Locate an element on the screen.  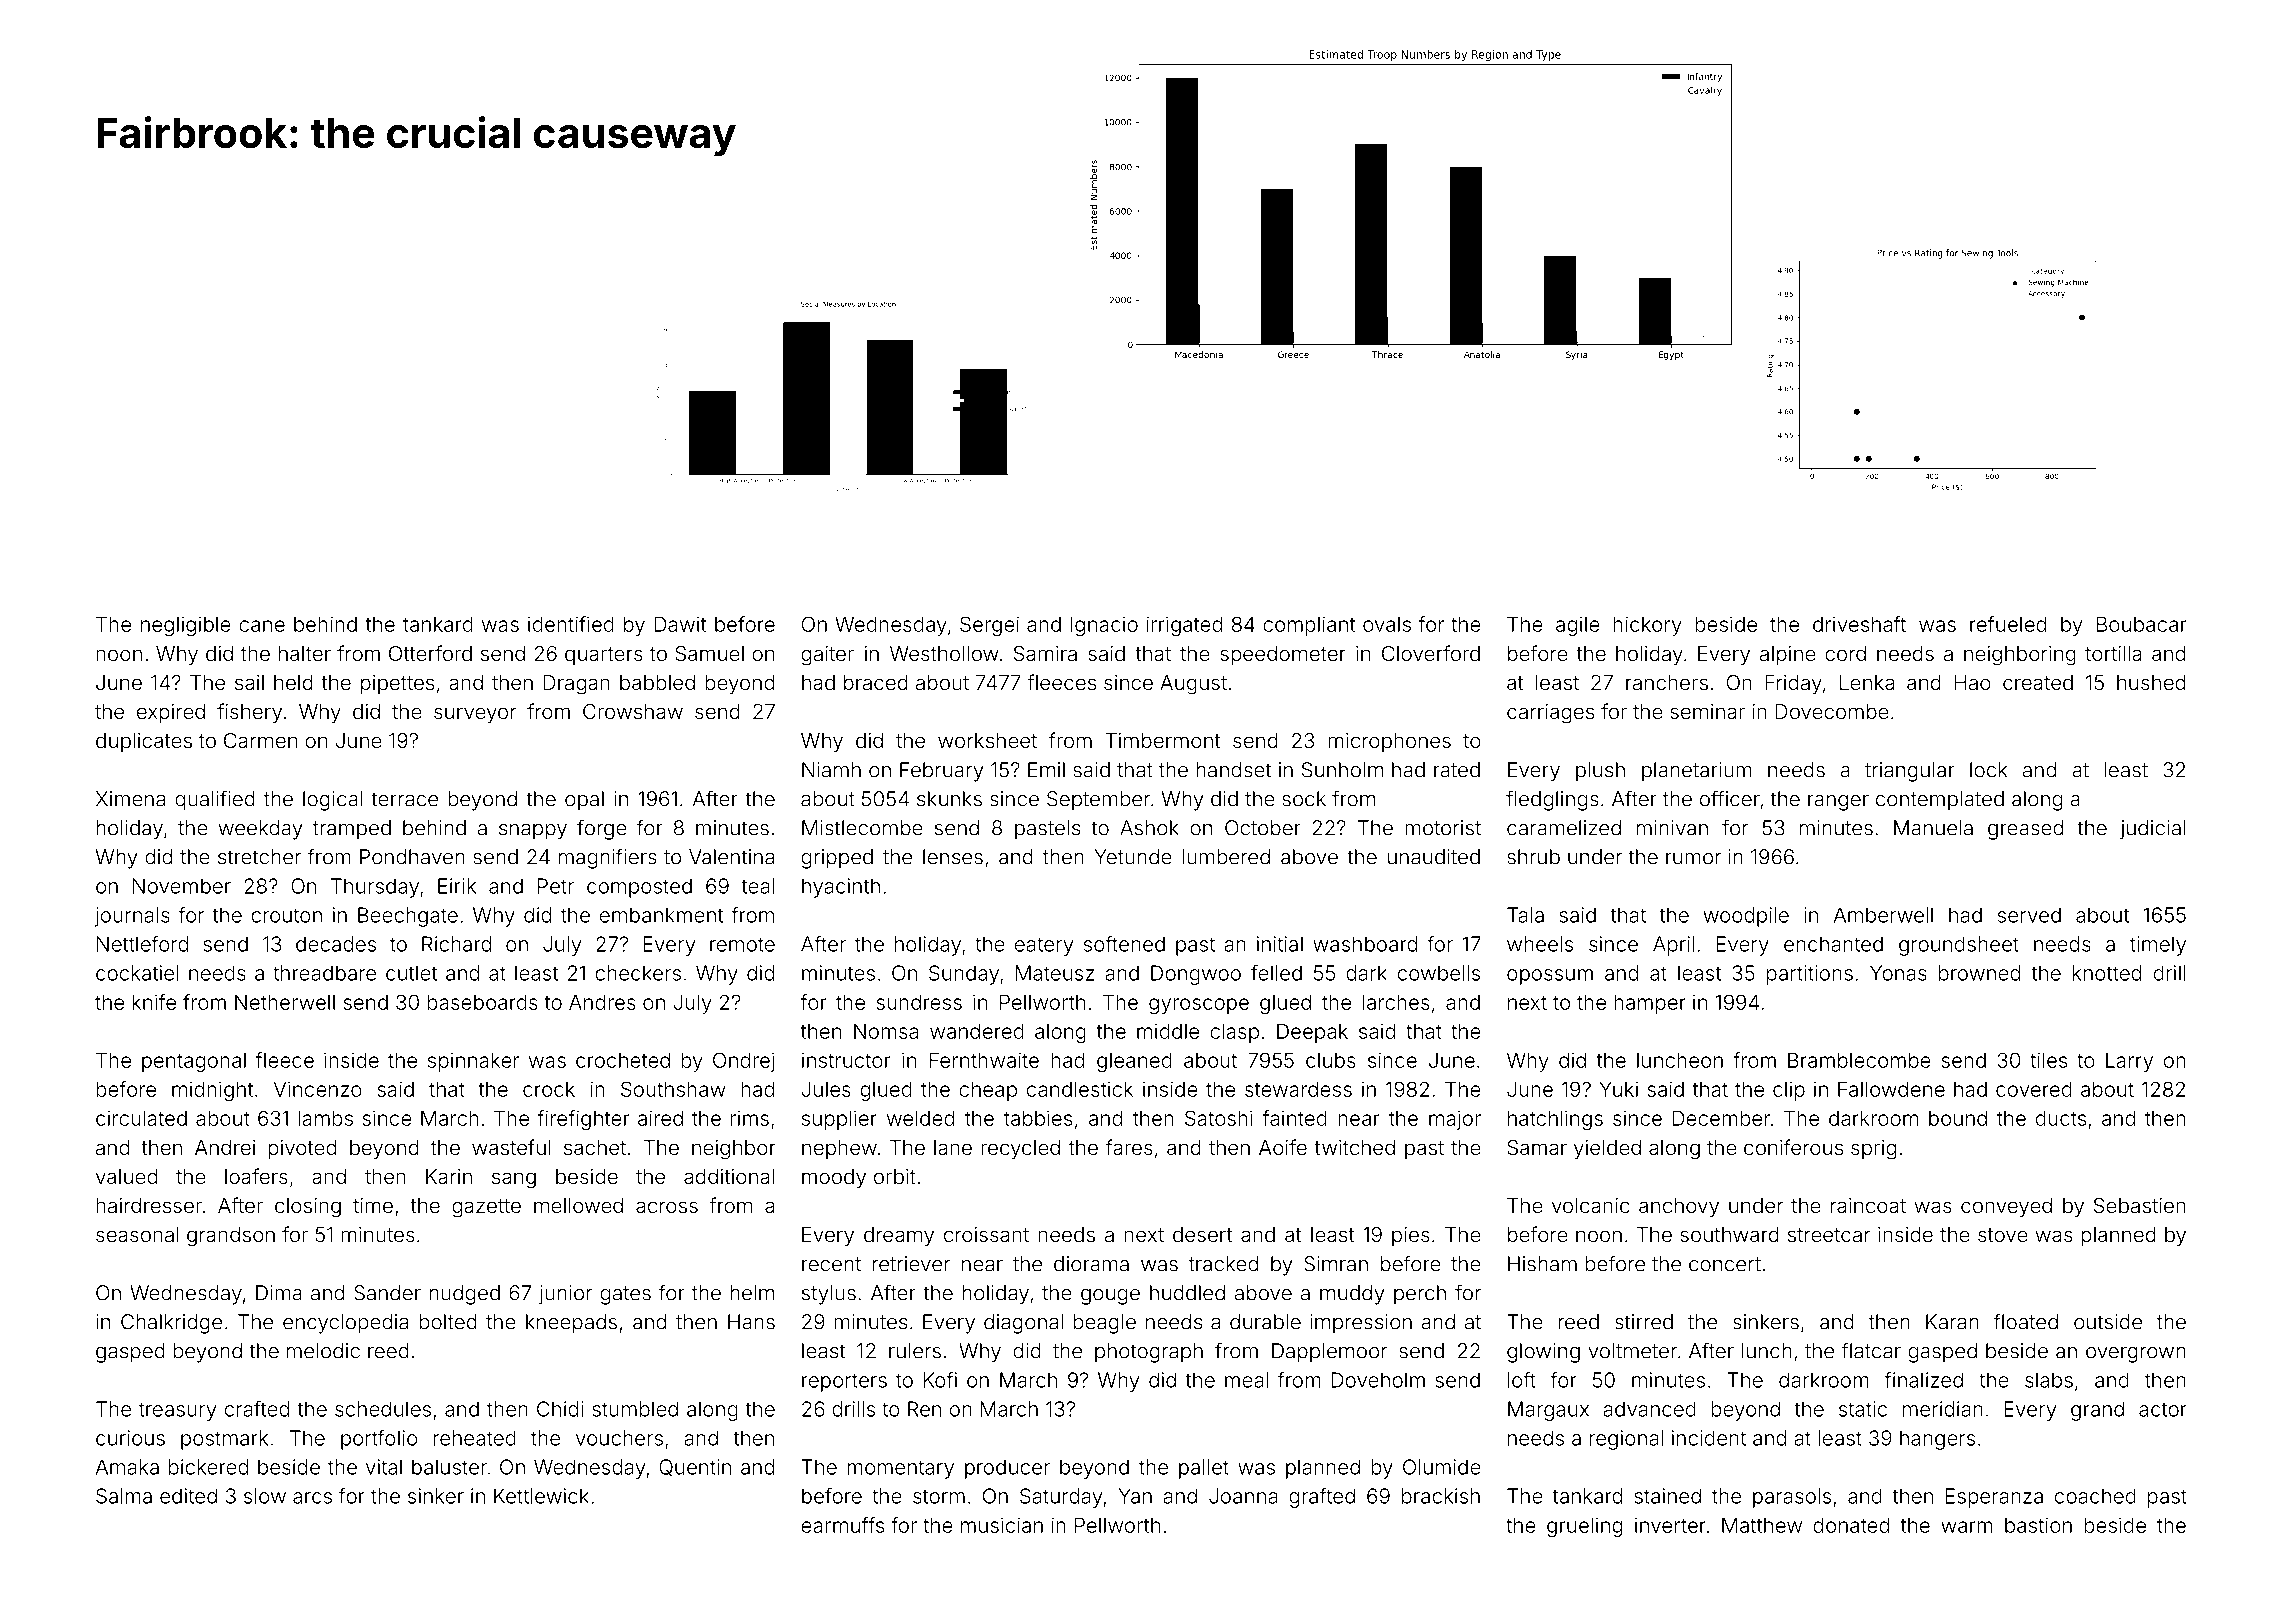
earmuffs is located at coordinates (842, 1525).
